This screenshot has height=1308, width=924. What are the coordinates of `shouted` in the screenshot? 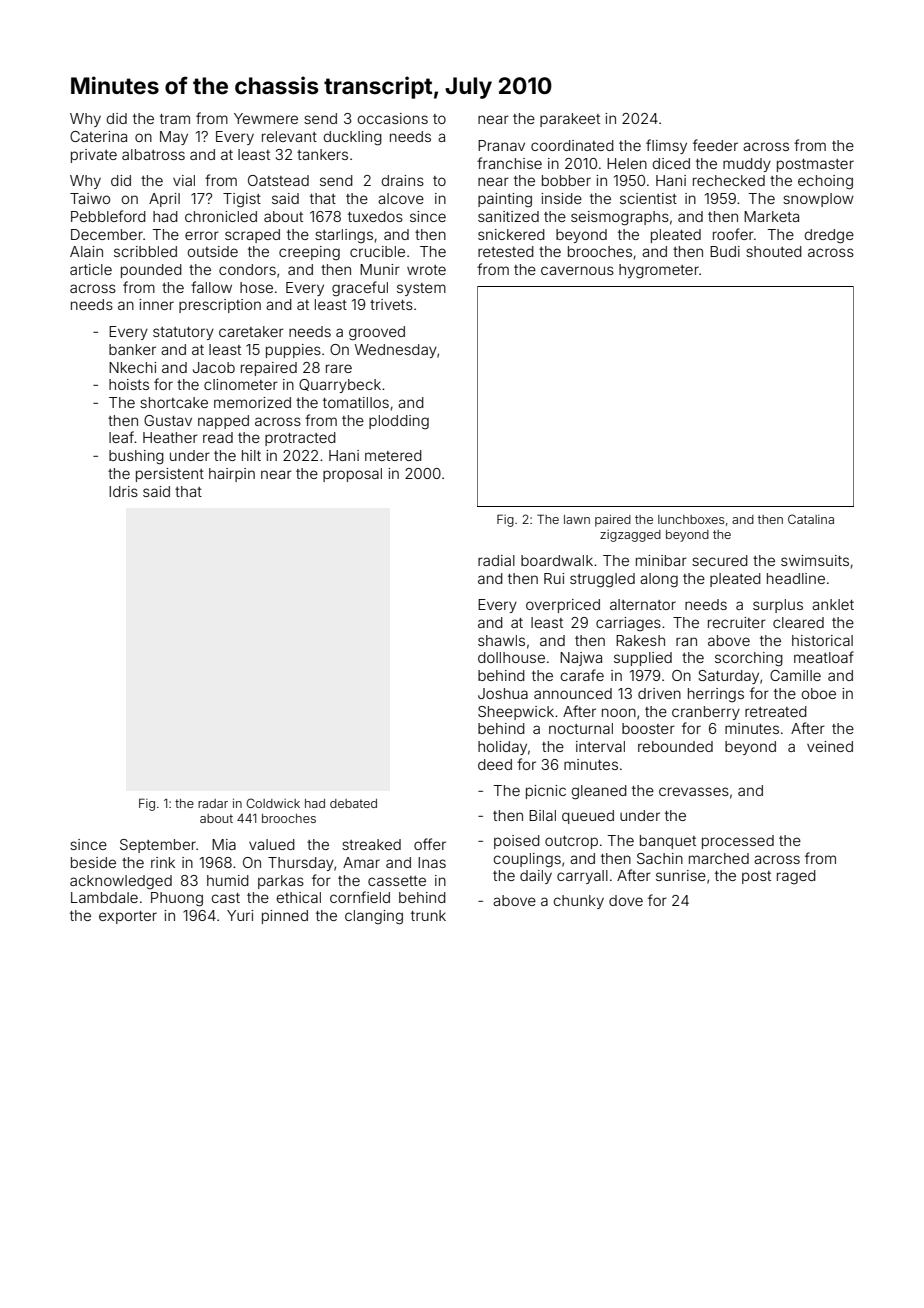 It's located at (774, 251).
